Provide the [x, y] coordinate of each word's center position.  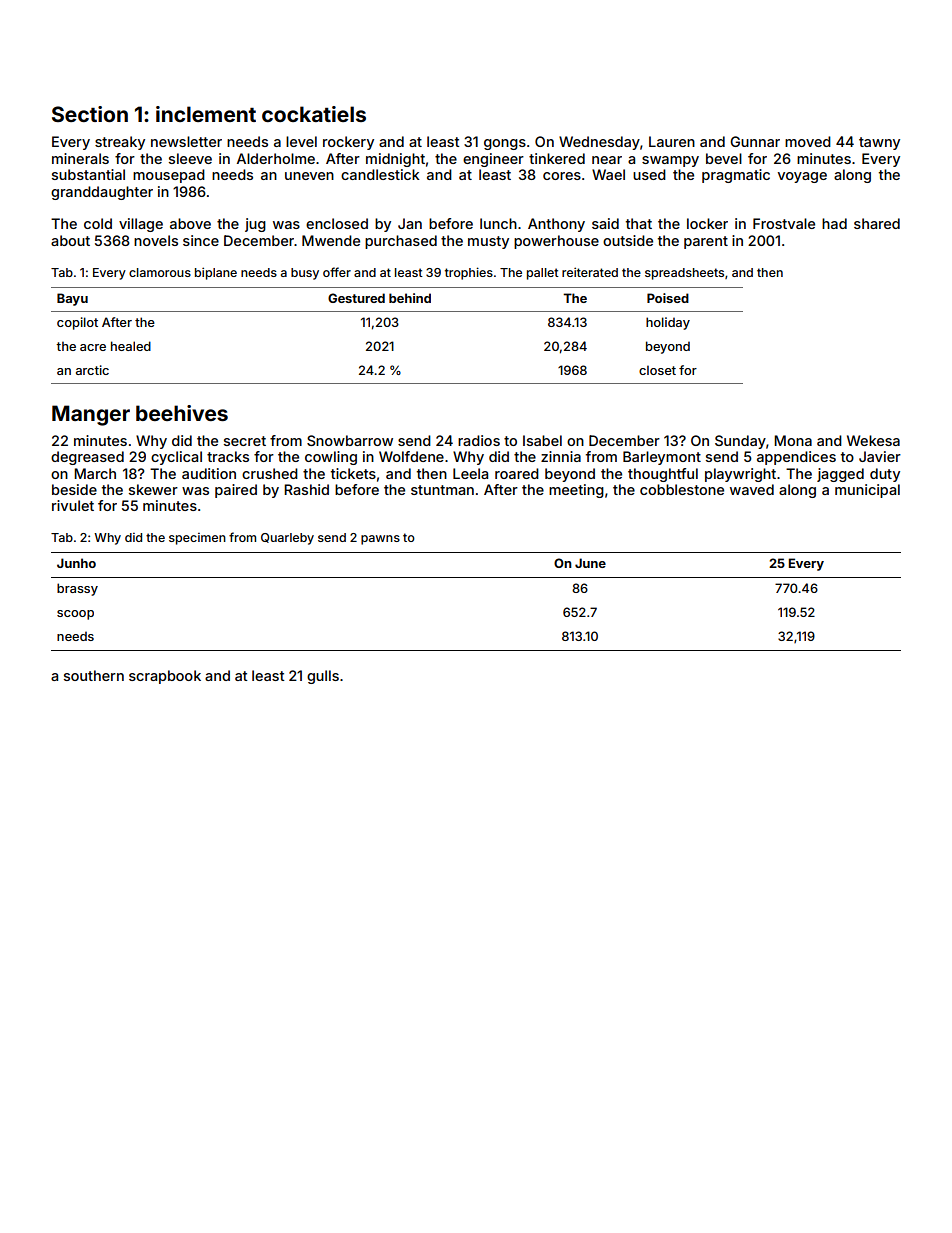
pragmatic [736, 176]
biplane [216, 273]
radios [479, 440]
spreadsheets [684, 274]
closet [657, 370]
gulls [323, 677]
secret [245, 441]
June [590, 563]
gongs [505, 144]
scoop [75, 615]
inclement [206, 114]
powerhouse [556, 242]
